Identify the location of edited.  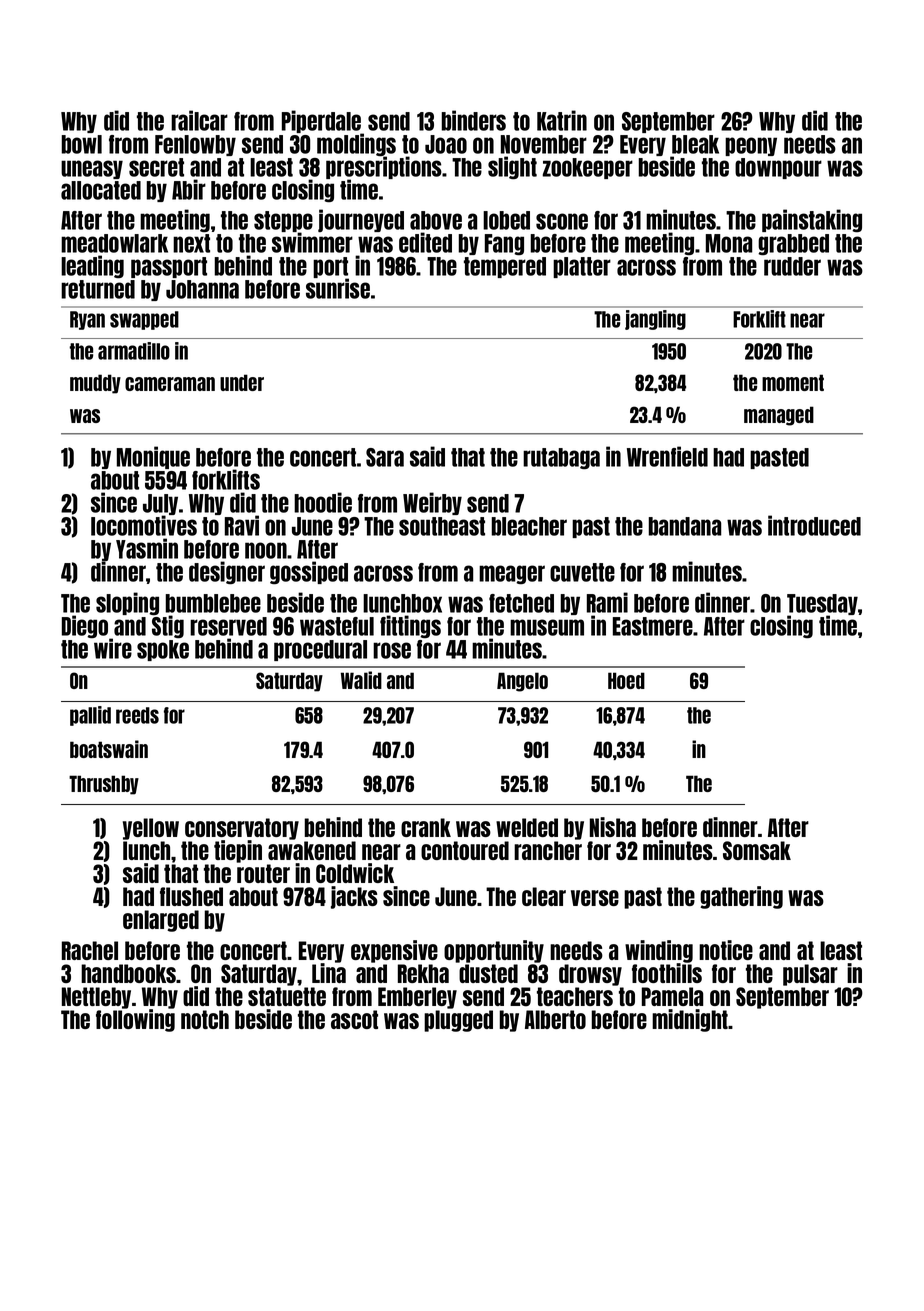
(425, 242).
